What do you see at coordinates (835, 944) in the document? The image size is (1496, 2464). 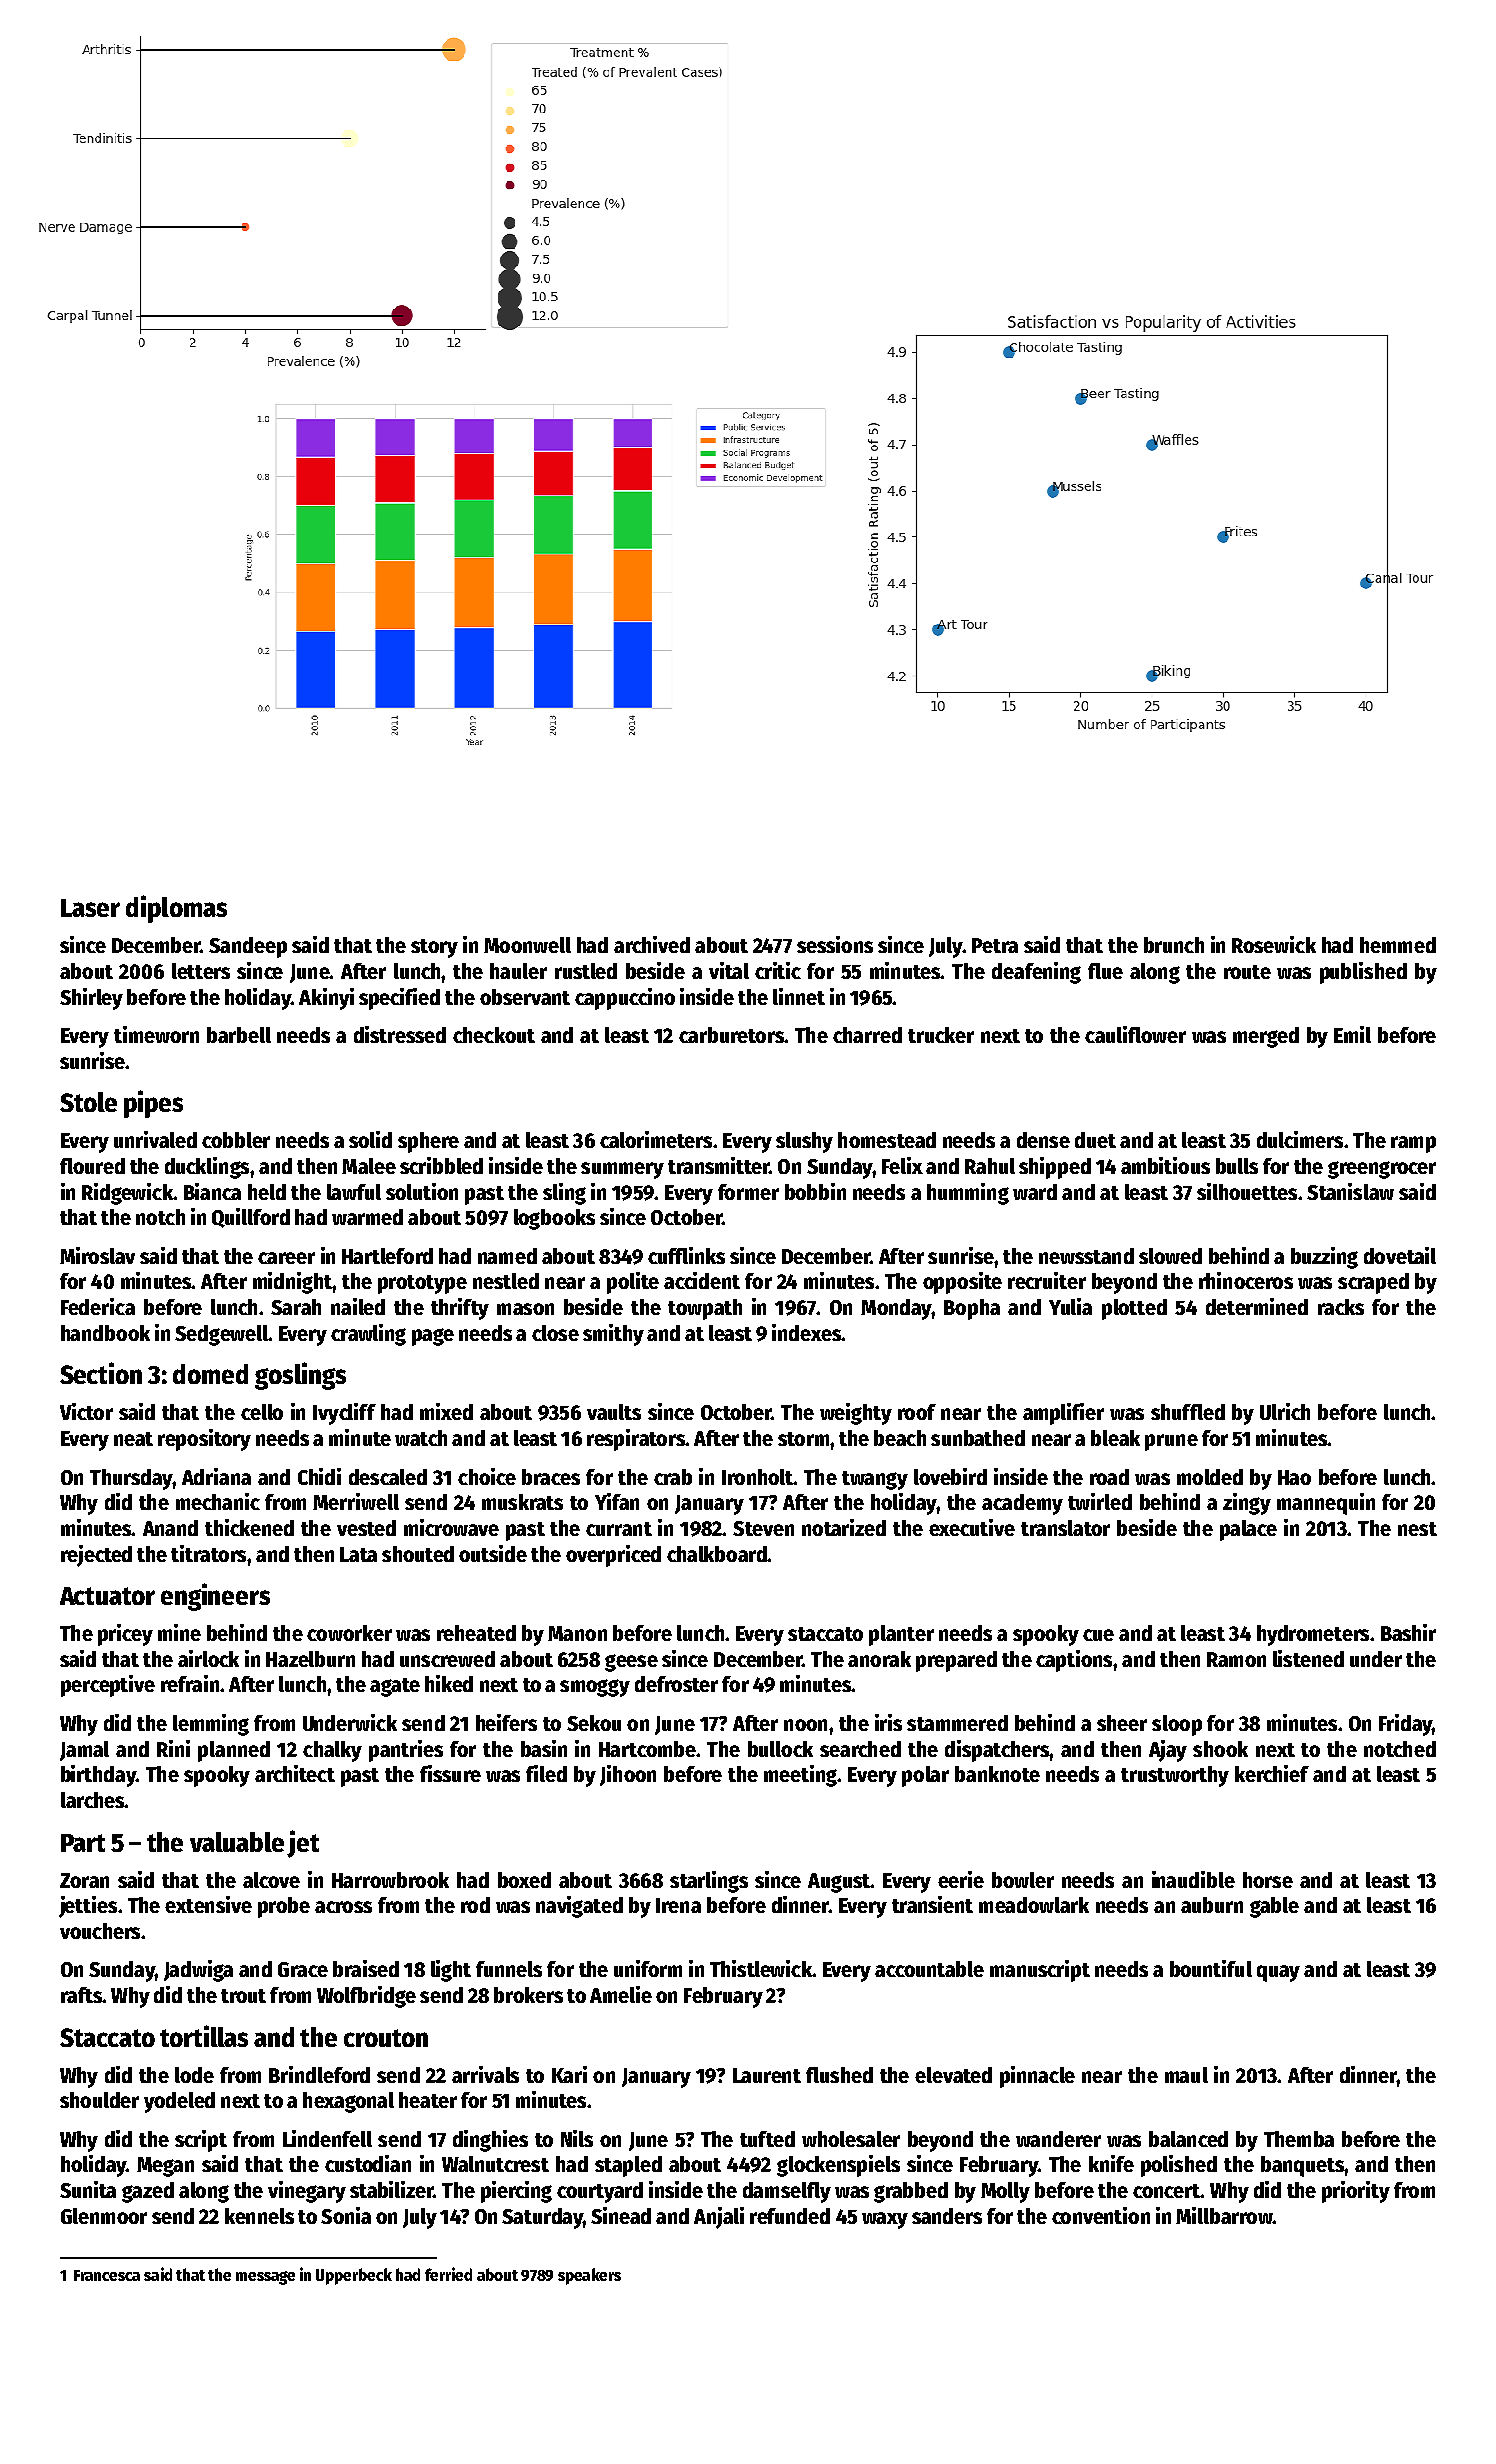 I see `sessions` at bounding box center [835, 944].
